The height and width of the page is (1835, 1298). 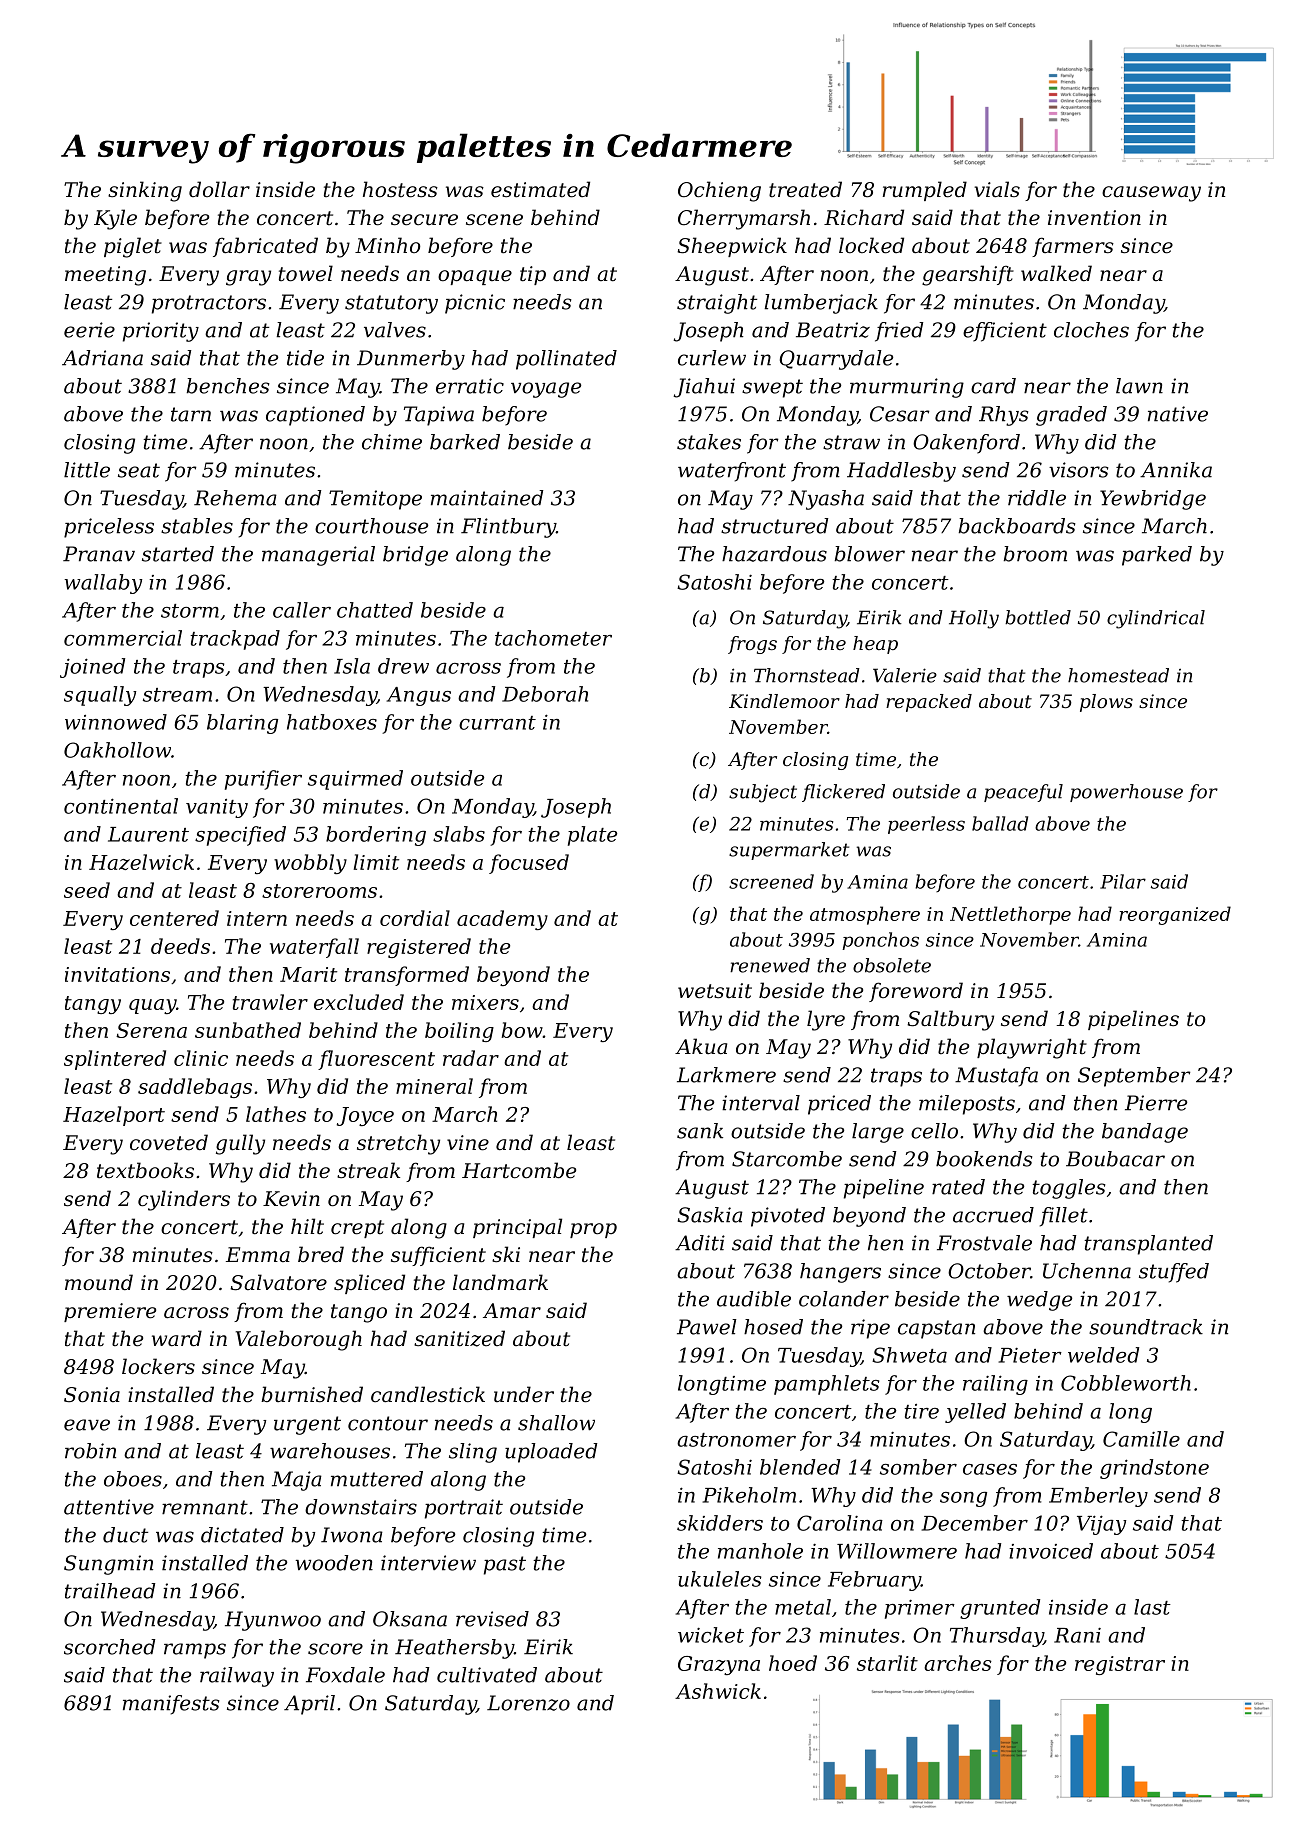 What do you see at coordinates (1178, 414) in the page?
I see `native` at bounding box center [1178, 414].
